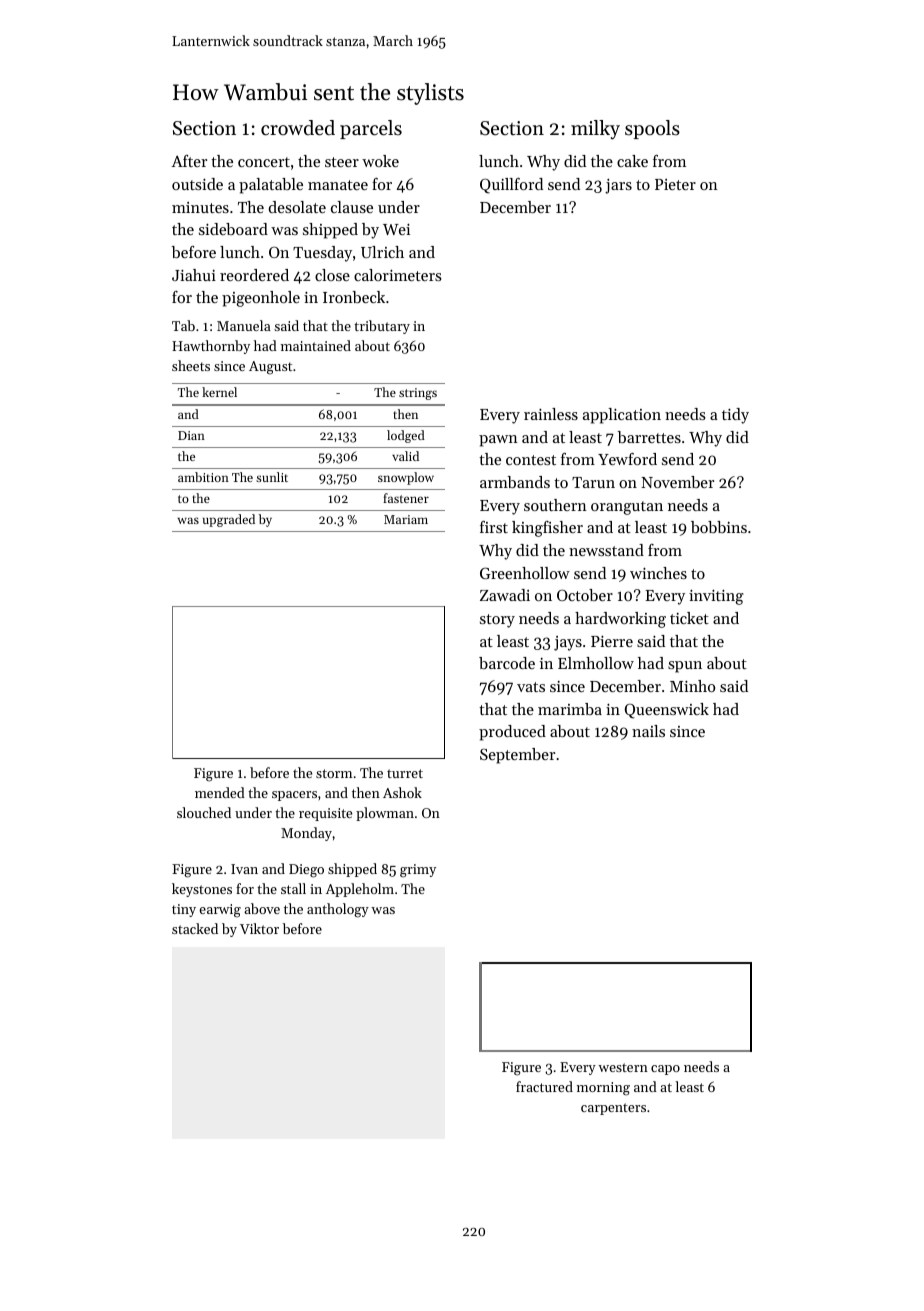  I want to click on Mariam, so click(406, 519).
